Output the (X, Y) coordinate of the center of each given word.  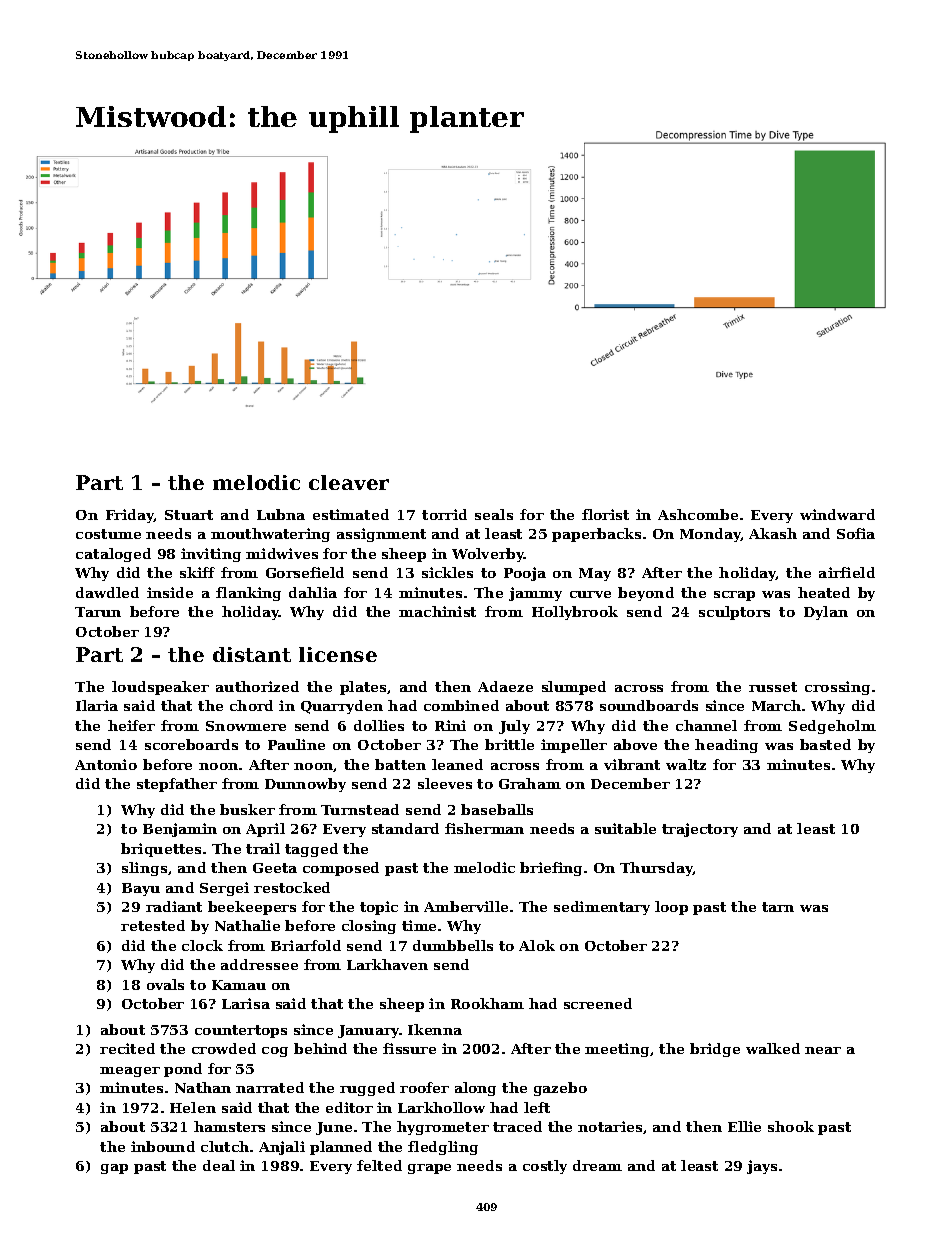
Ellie (744, 1126)
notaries (610, 1126)
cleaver (349, 482)
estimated (351, 514)
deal (219, 1165)
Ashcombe (698, 514)
